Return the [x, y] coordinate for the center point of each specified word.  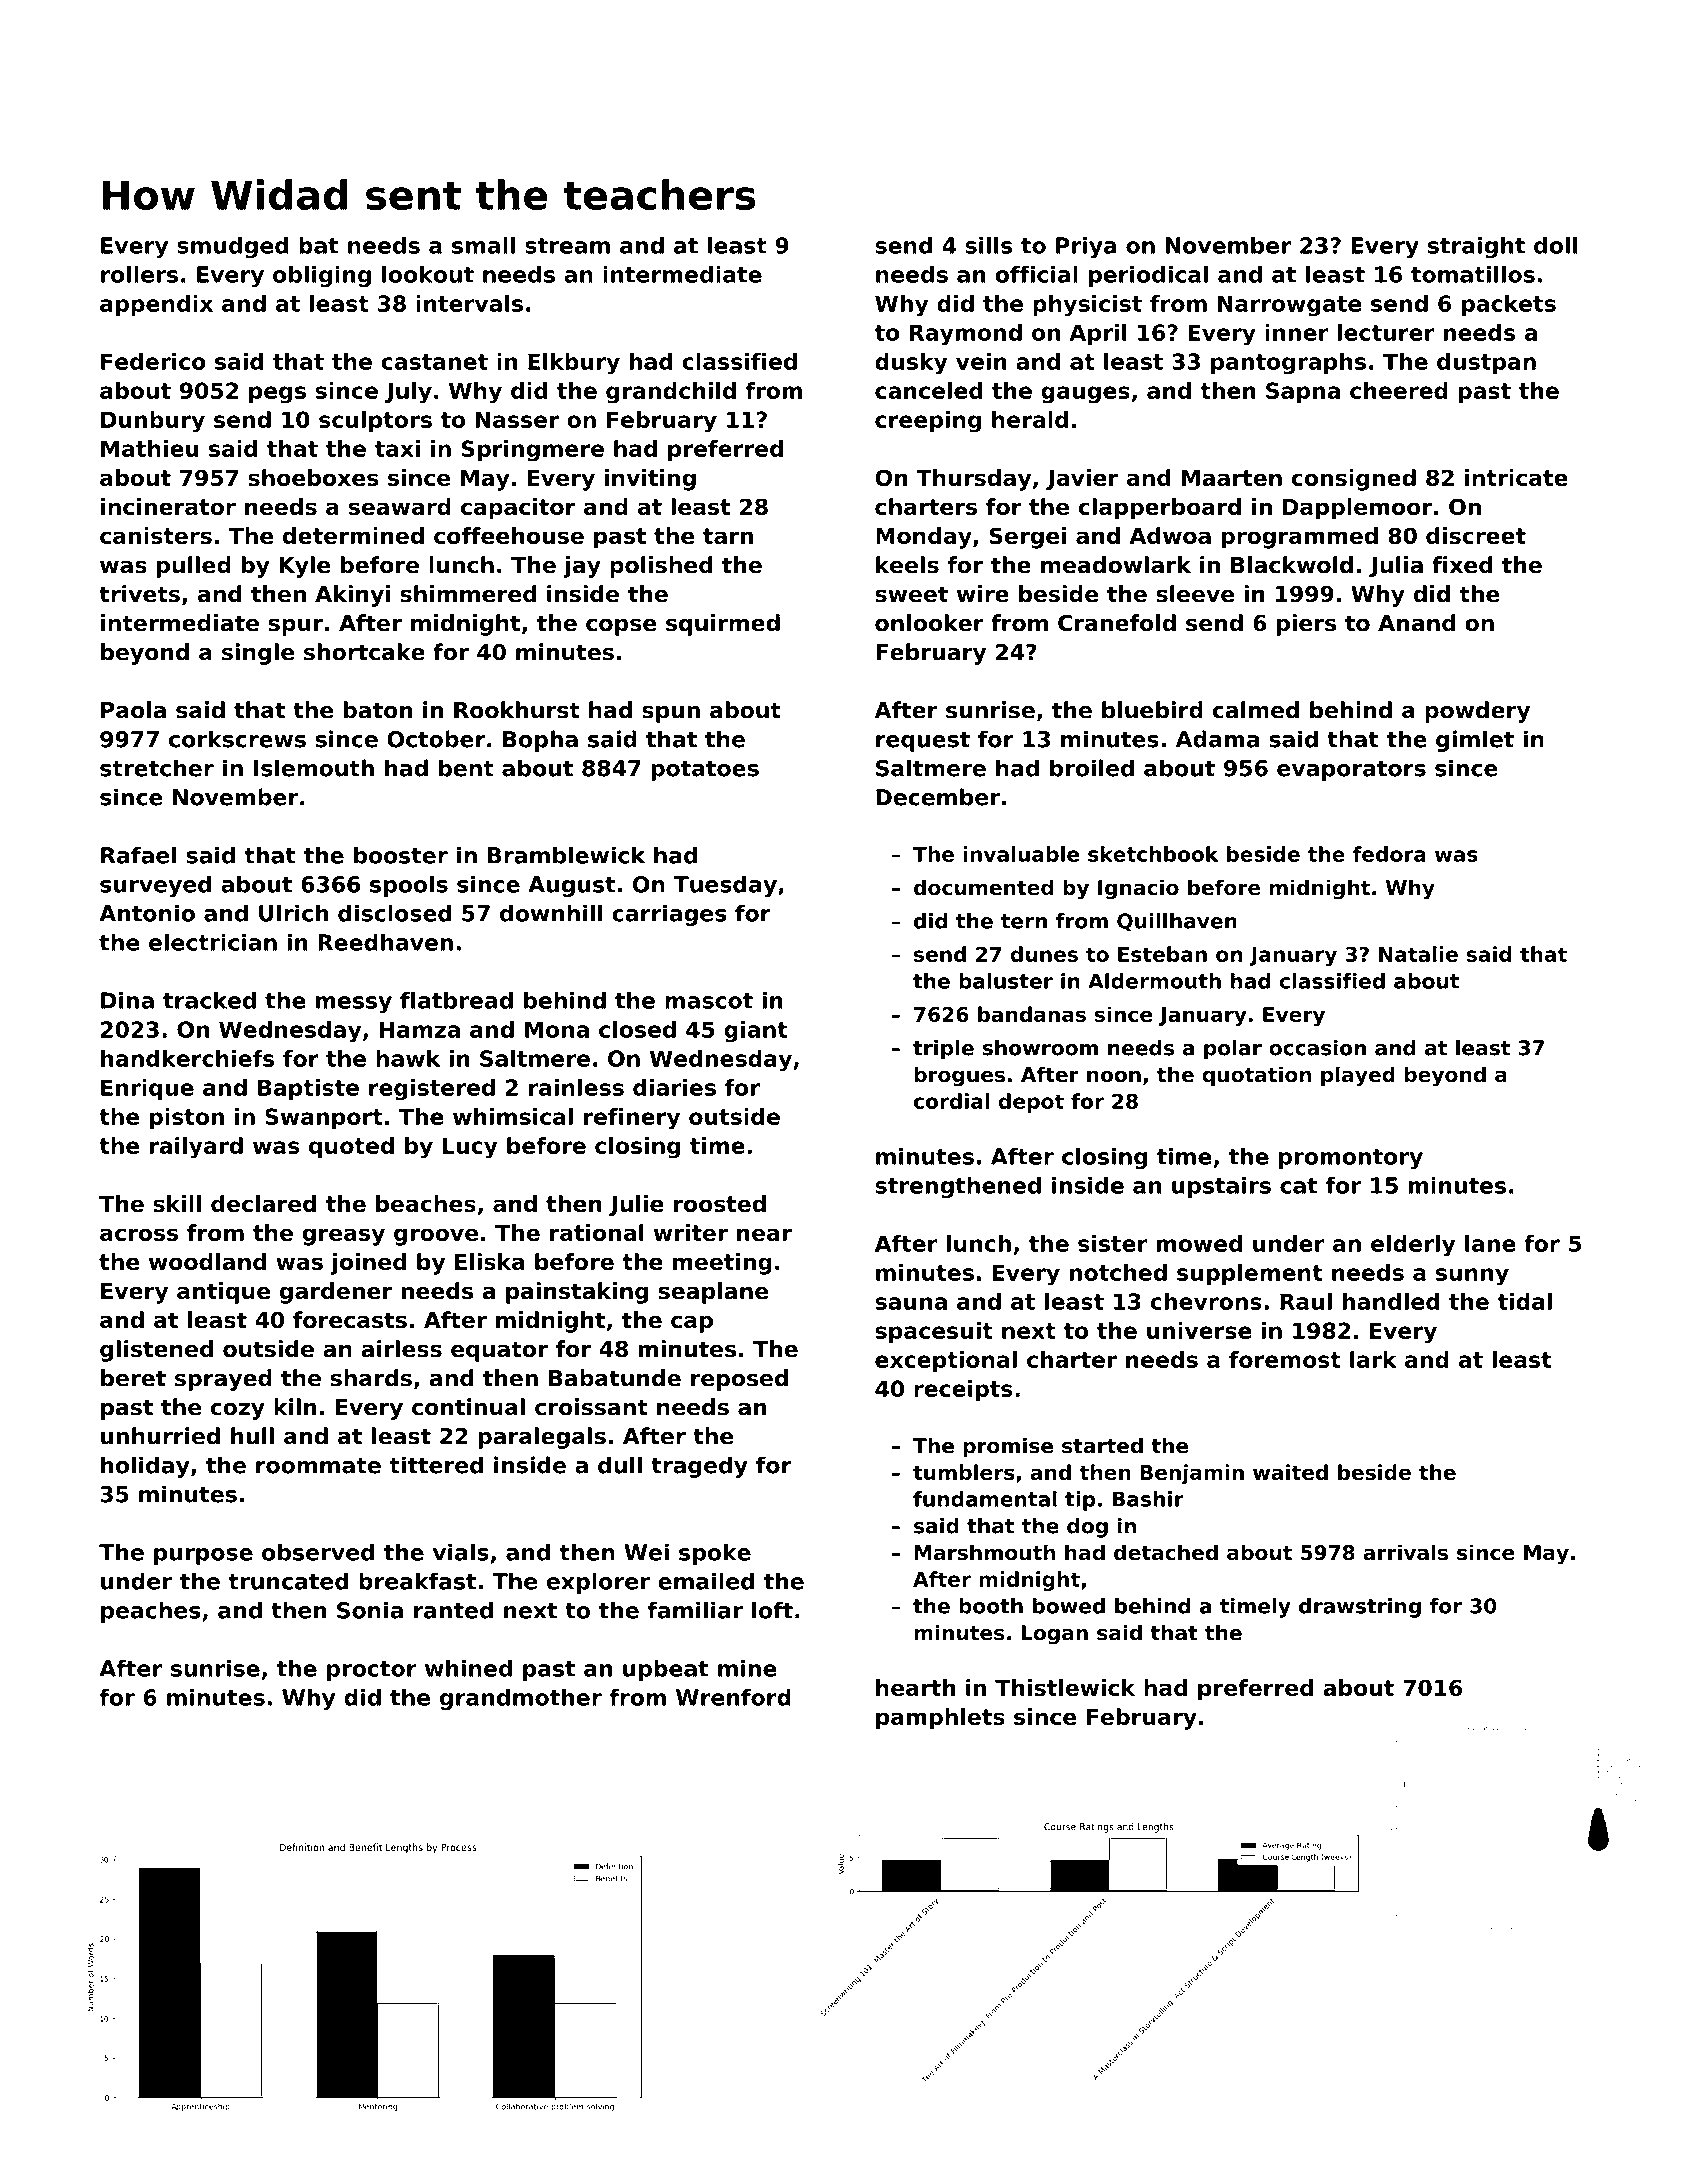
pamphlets [940, 1719]
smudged [233, 247]
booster [401, 855]
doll [1555, 245]
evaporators [1351, 771]
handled [1391, 1301]
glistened [156, 1351]
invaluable [1021, 854]
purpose [203, 1556]
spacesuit [934, 1333]
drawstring [1360, 1608]
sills [989, 245]
